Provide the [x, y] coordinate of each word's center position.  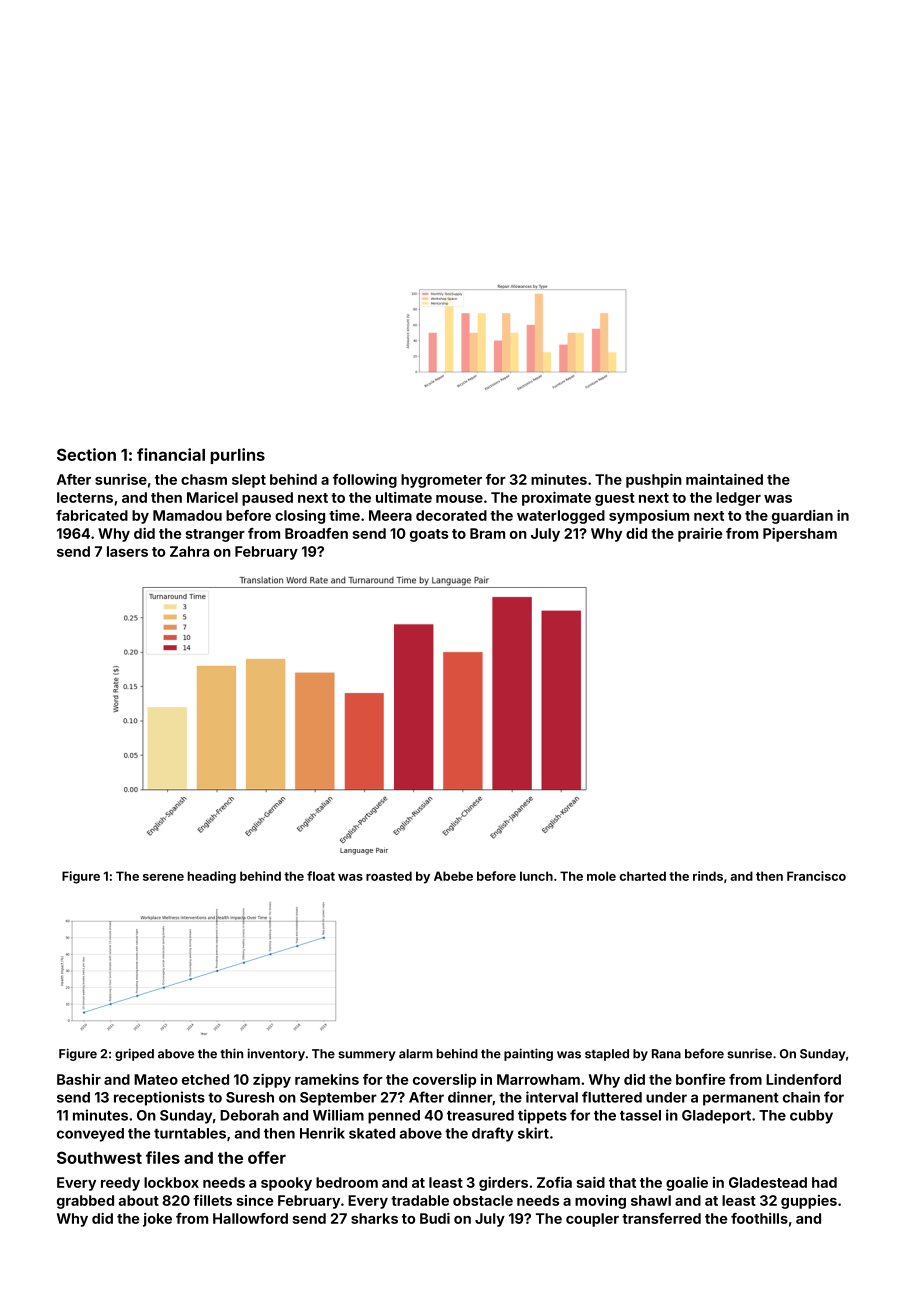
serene [163, 877]
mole [601, 876]
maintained [724, 479]
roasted [389, 876]
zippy [272, 1081]
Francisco [816, 876]
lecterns [85, 497]
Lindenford [803, 1079]
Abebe [453, 876]
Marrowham [538, 1079]
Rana [666, 1054]
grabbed [85, 1202]
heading [212, 877]
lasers [127, 551]
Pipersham [800, 535]
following [365, 481]
